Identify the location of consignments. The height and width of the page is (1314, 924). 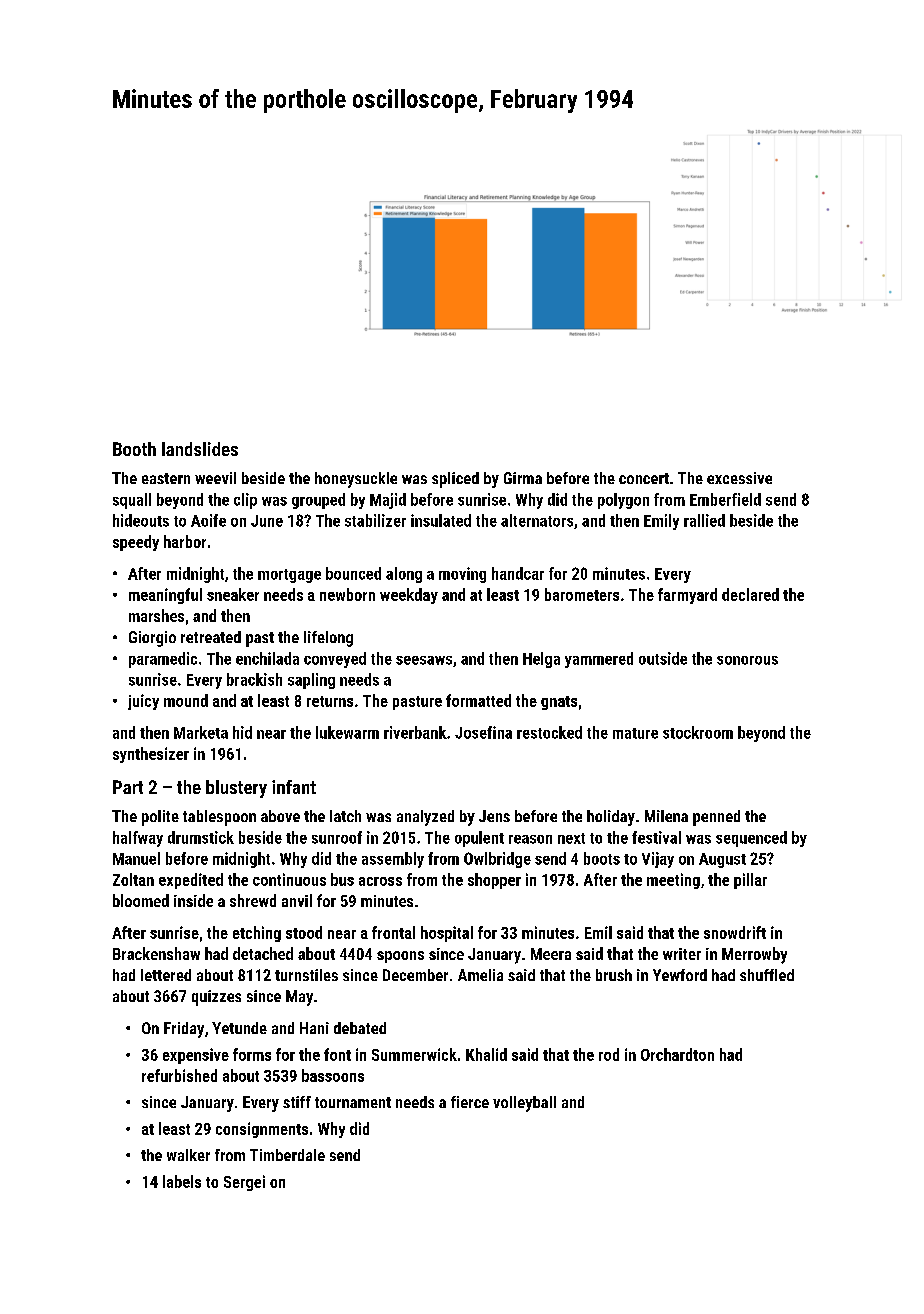
(262, 1130).
